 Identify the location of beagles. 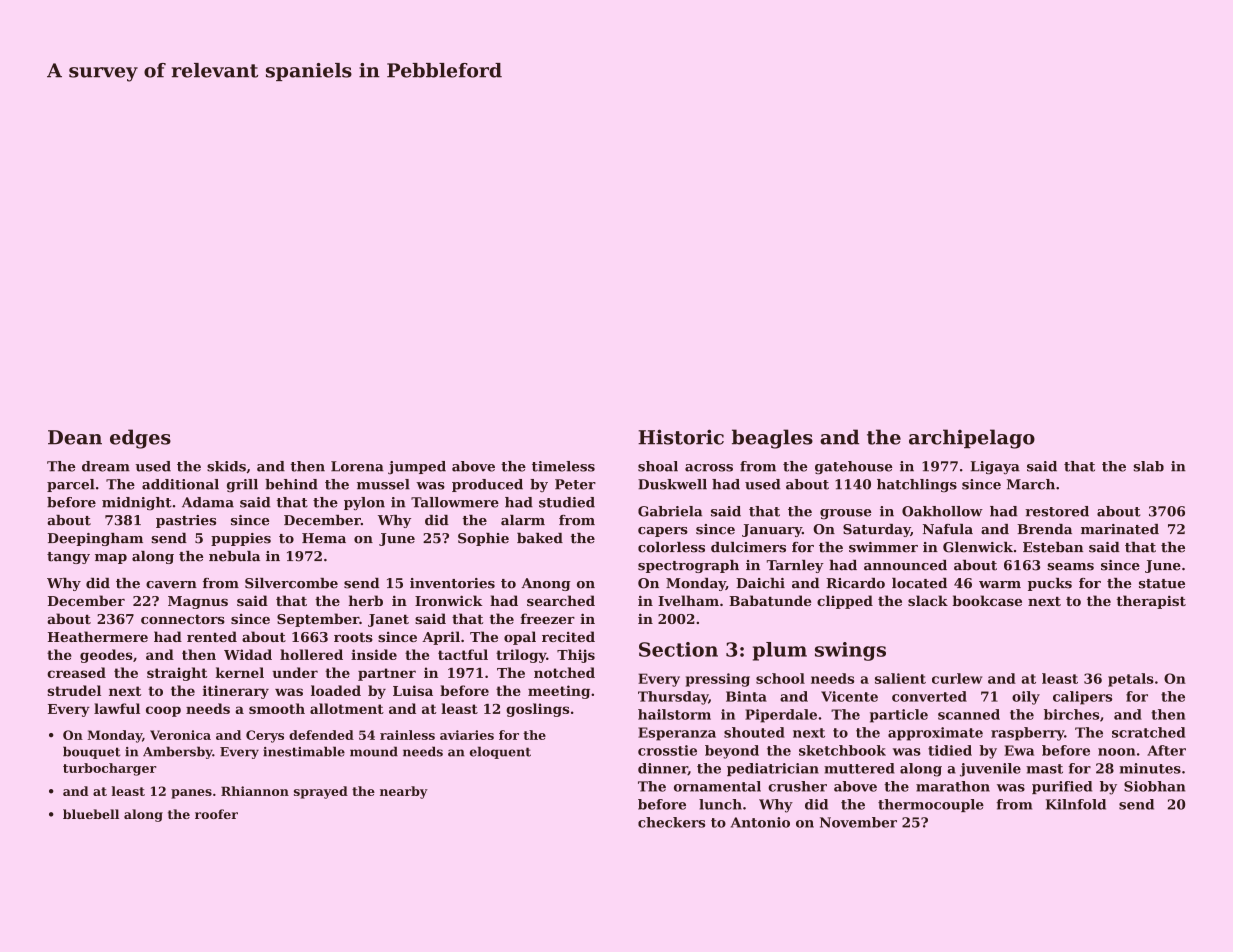
(772, 439).
